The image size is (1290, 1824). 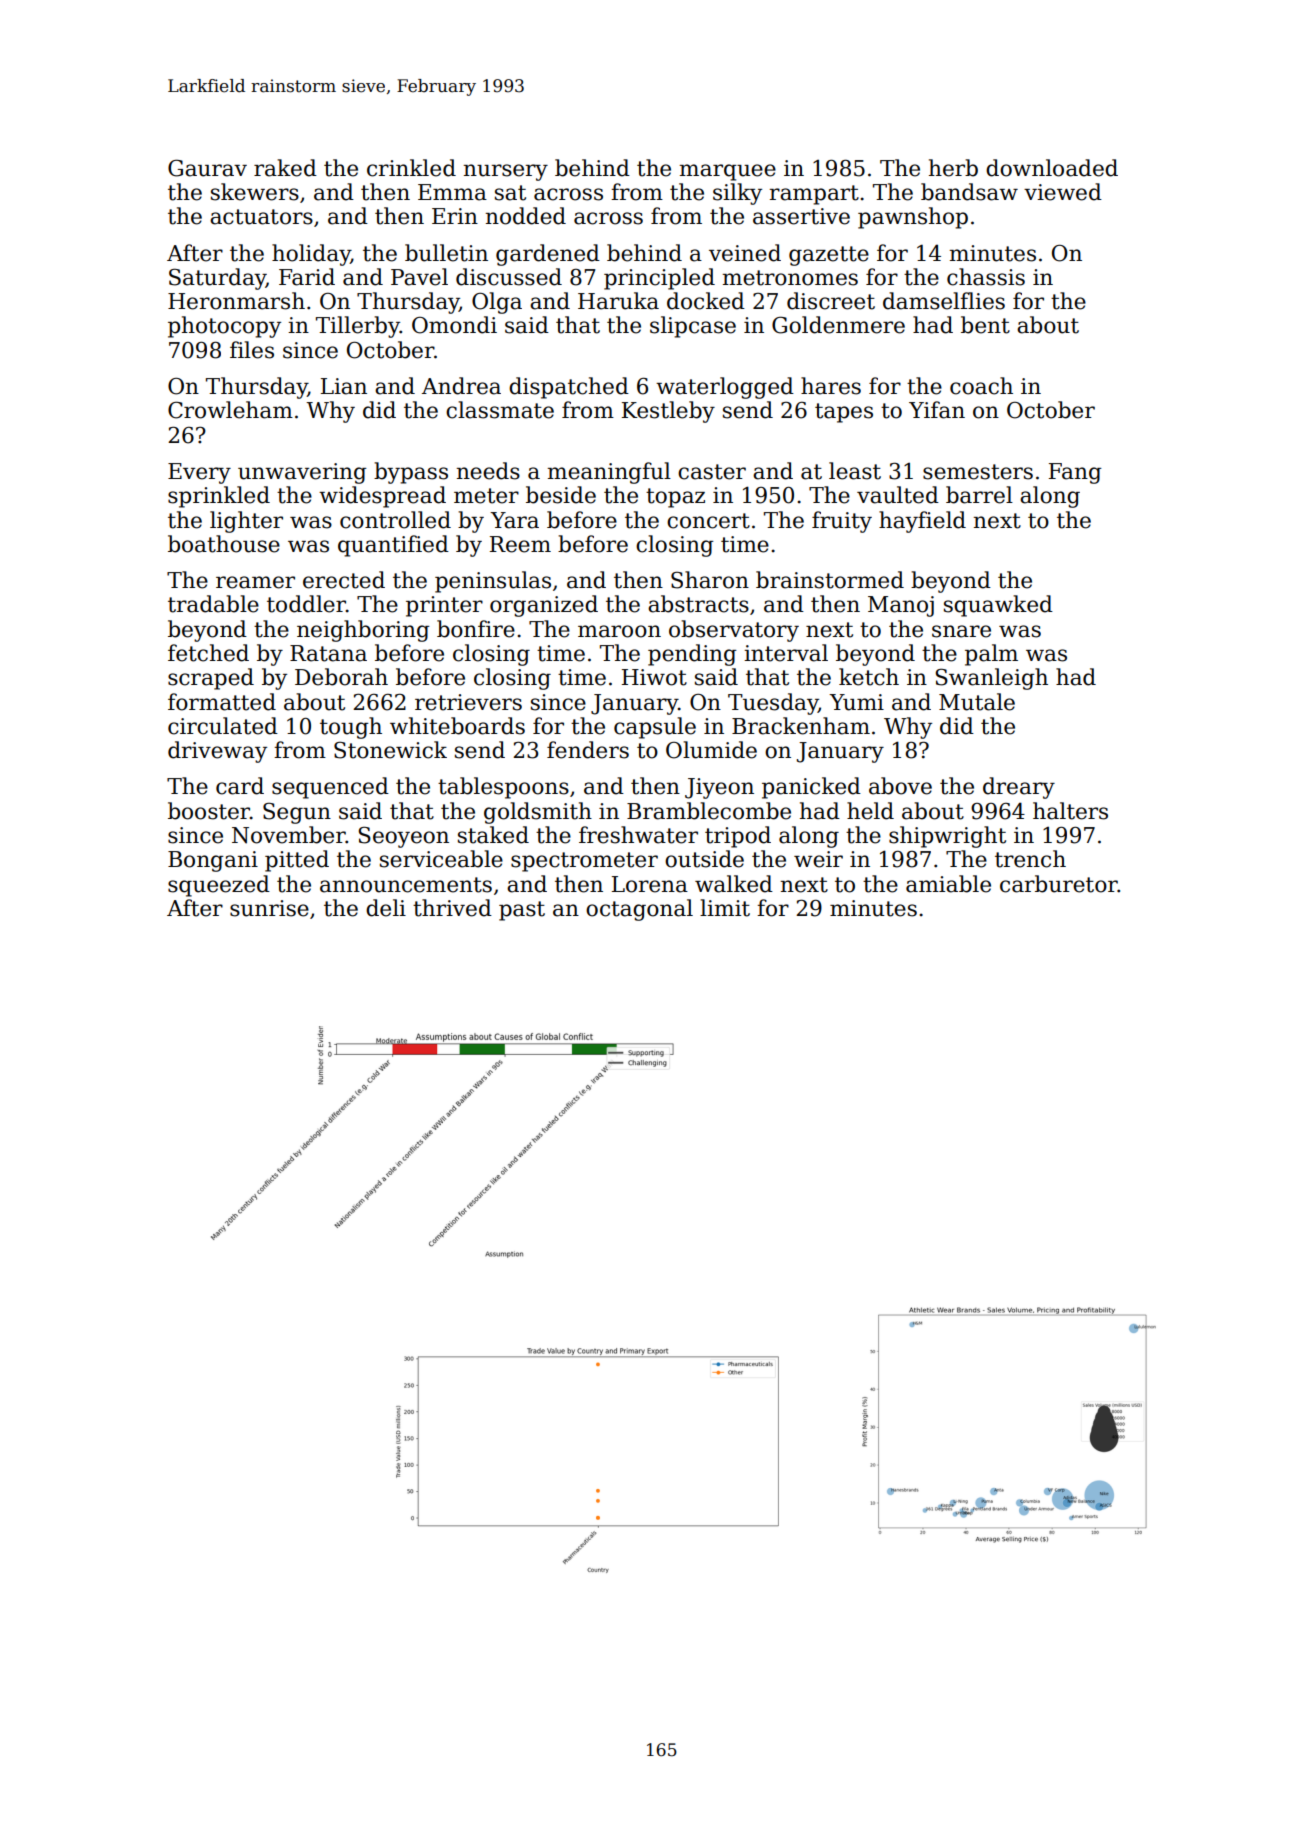 What do you see at coordinates (213, 604) in the screenshot?
I see `tradable` at bounding box center [213, 604].
